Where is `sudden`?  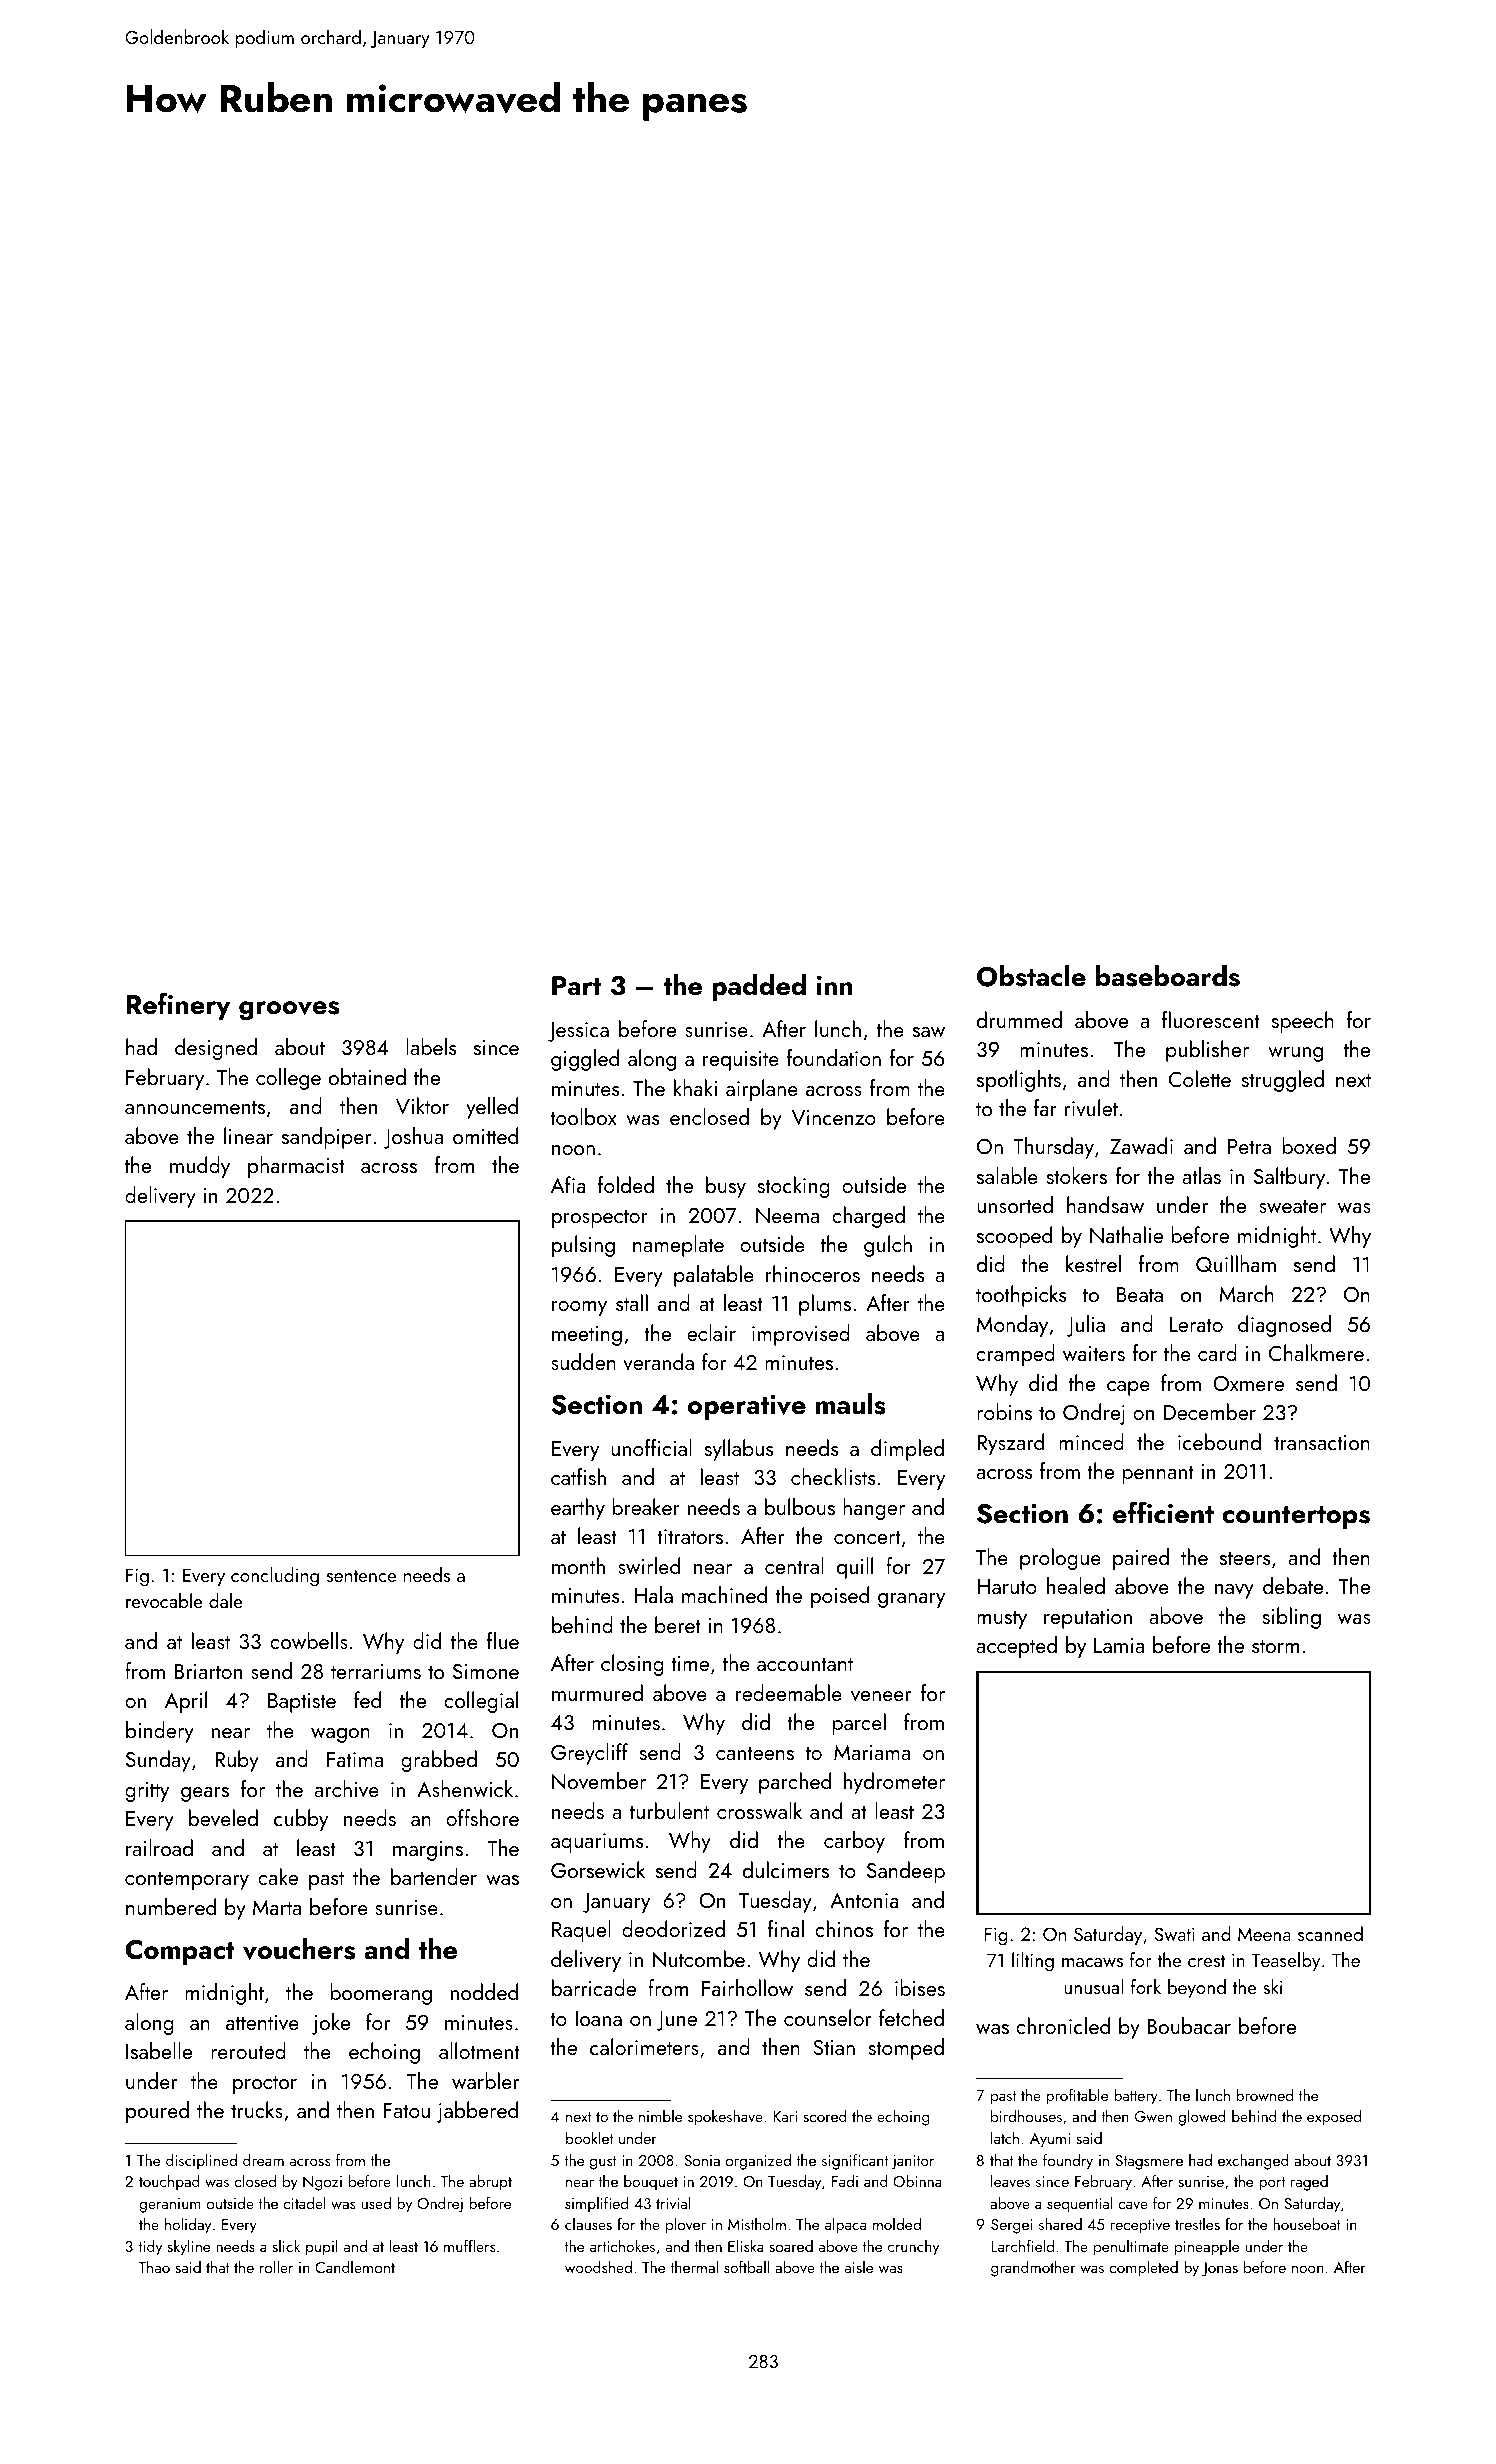 sudden is located at coordinates (583, 1361).
